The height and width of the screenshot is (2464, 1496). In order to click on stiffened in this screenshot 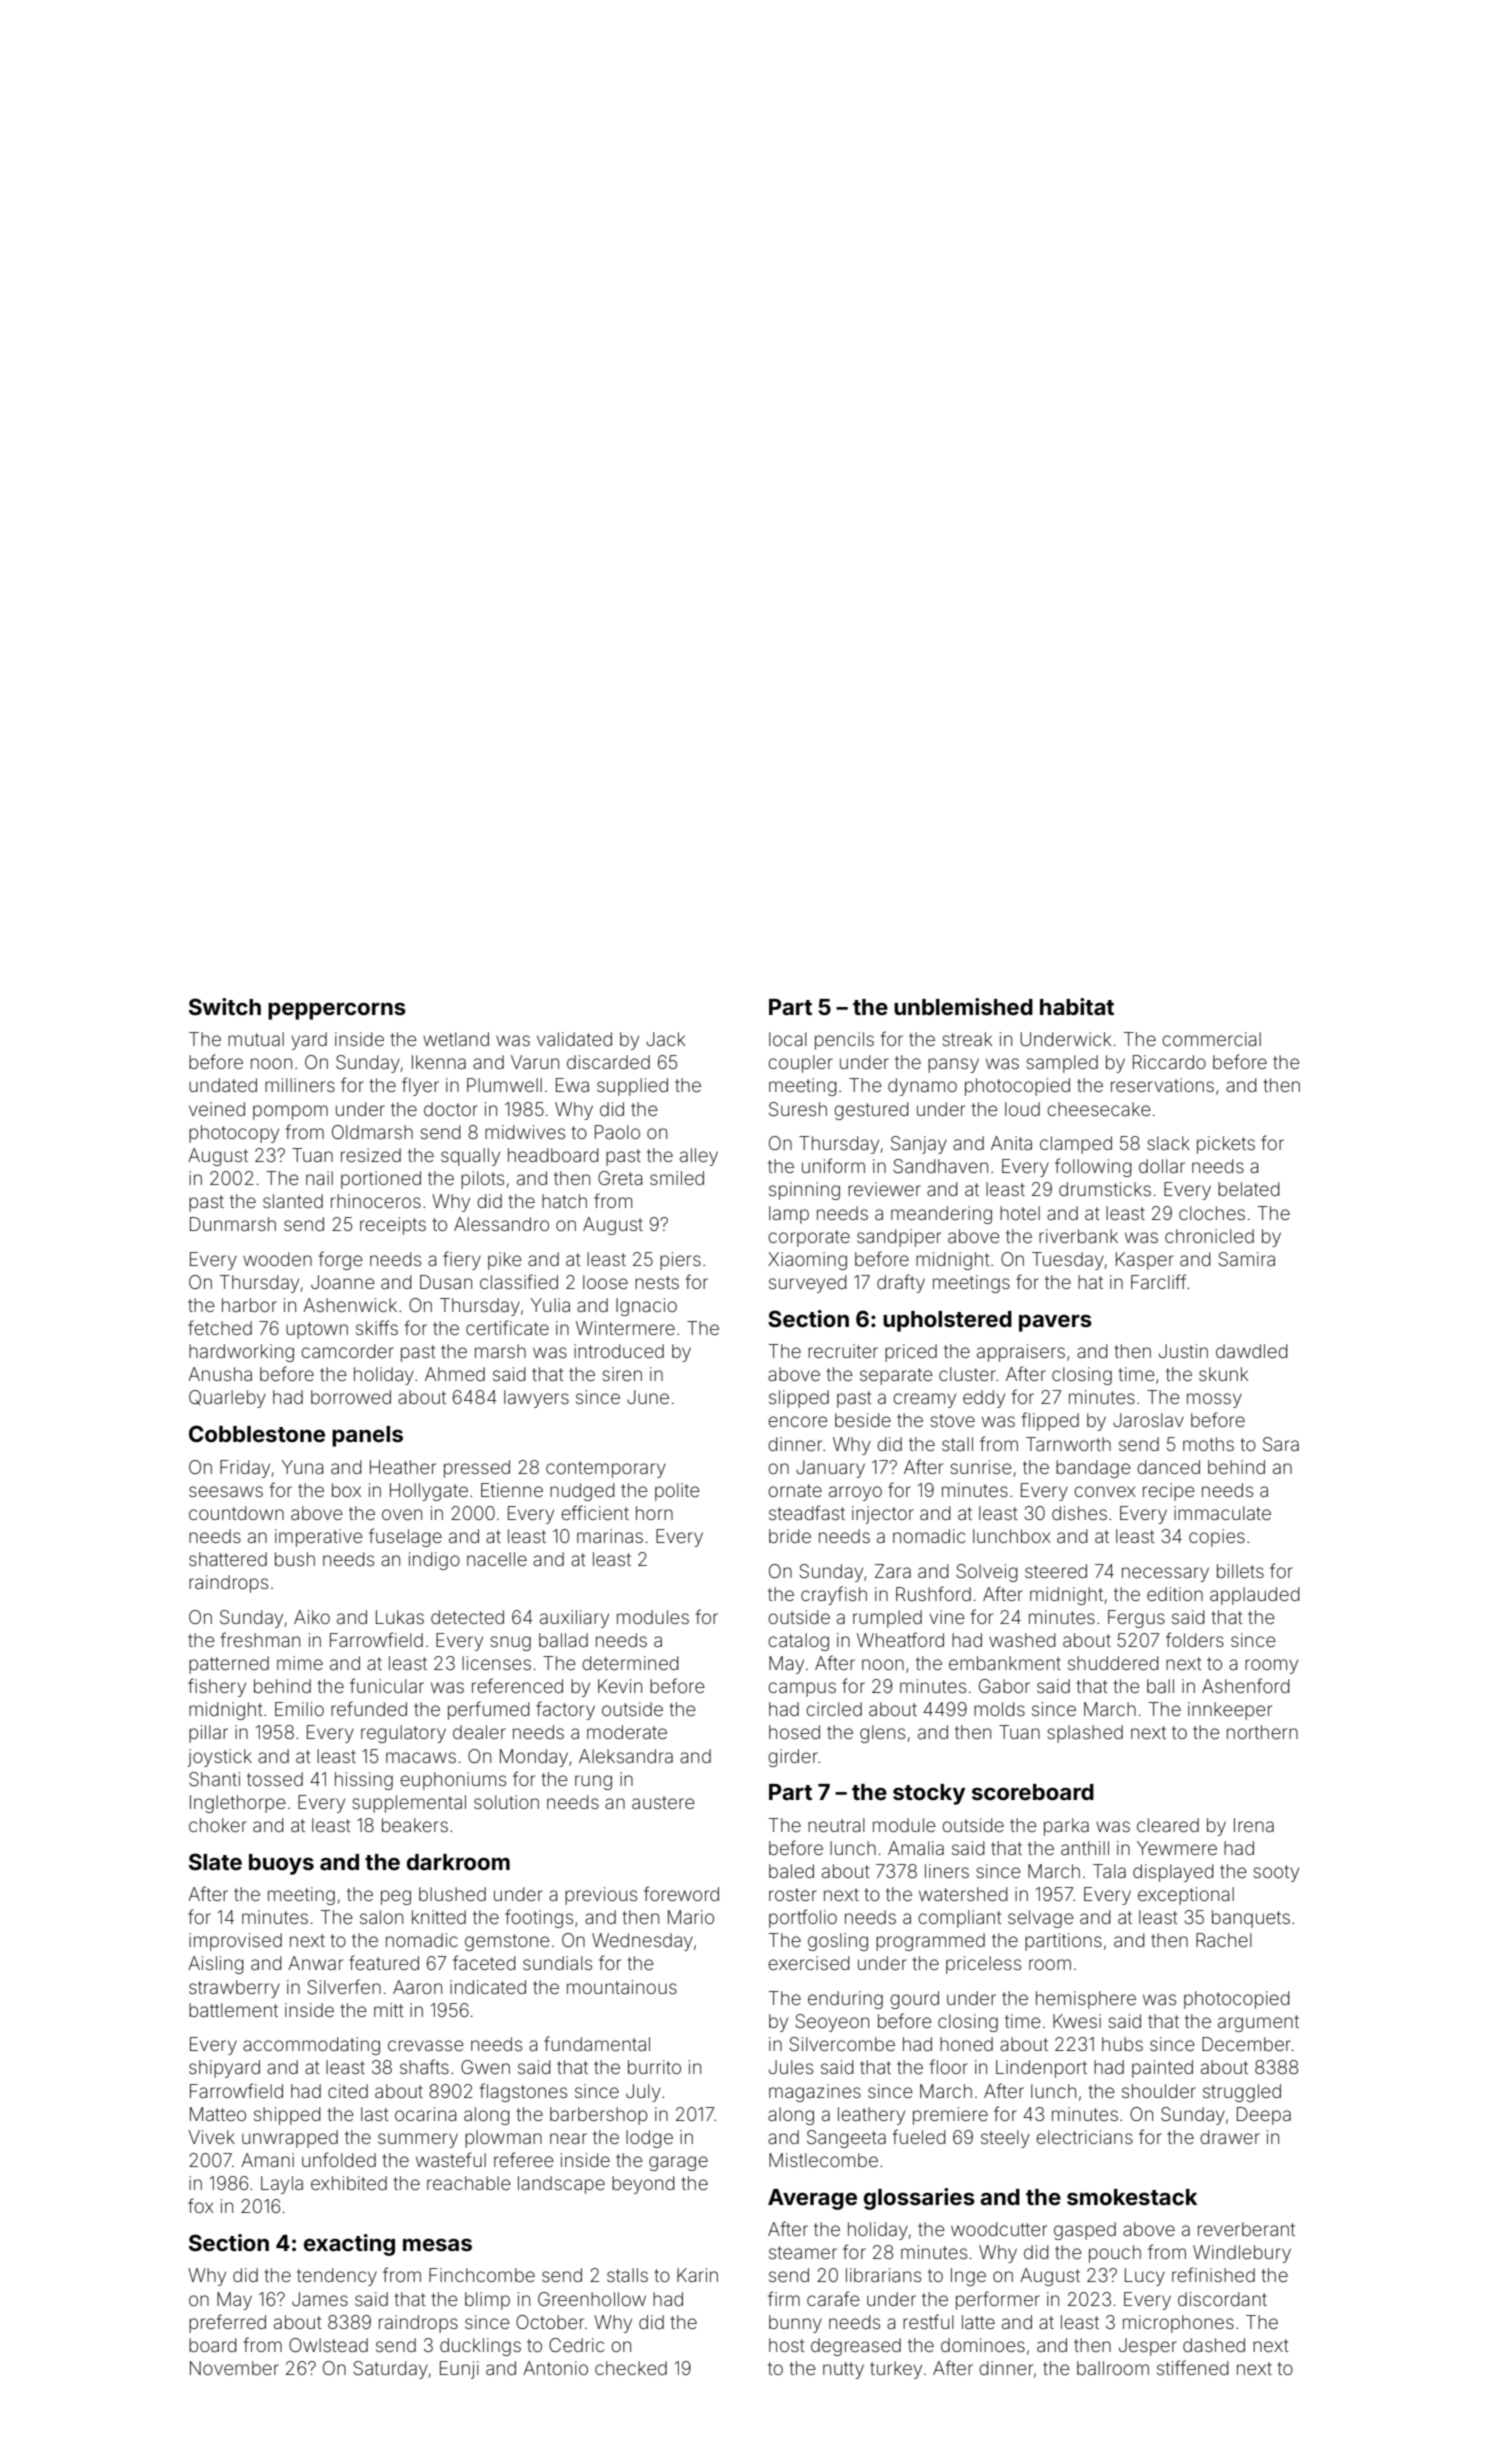, I will do `click(1193, 2367)`.
